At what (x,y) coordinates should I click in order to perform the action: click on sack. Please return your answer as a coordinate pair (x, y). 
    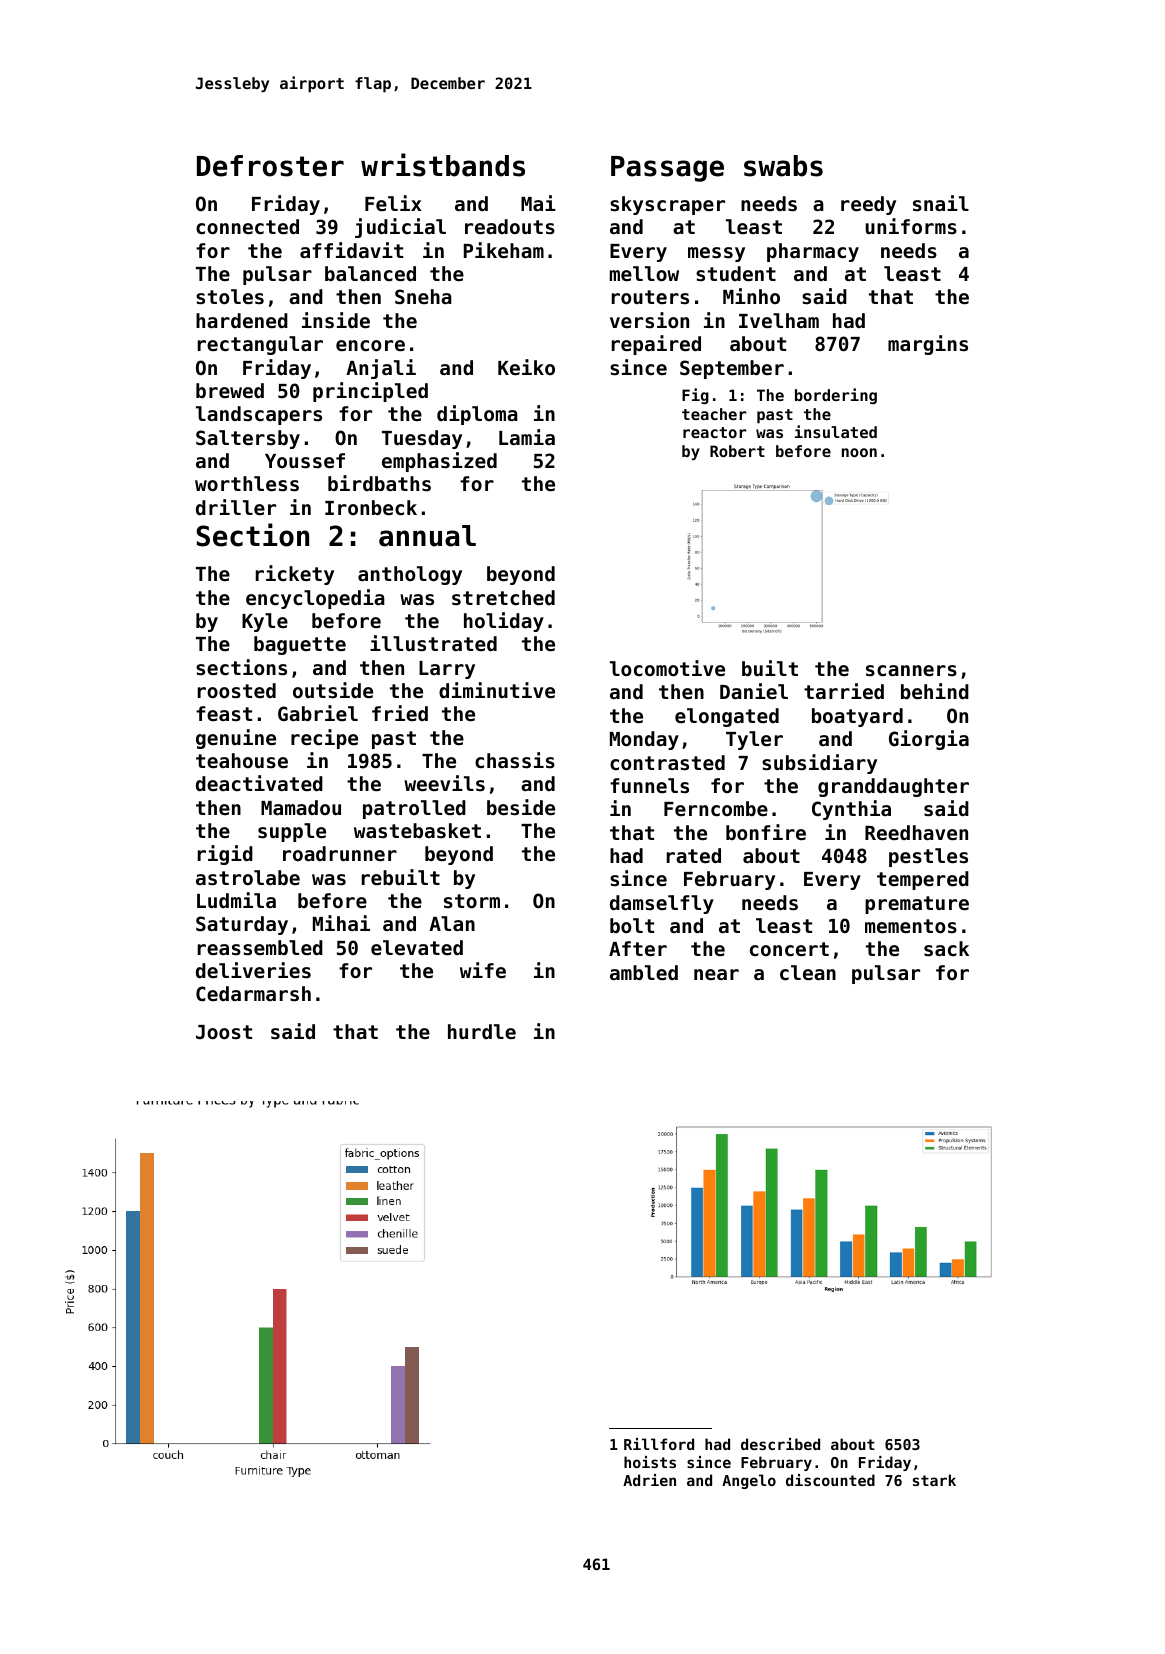
    Looking at the image, I should click on (946, 948).
